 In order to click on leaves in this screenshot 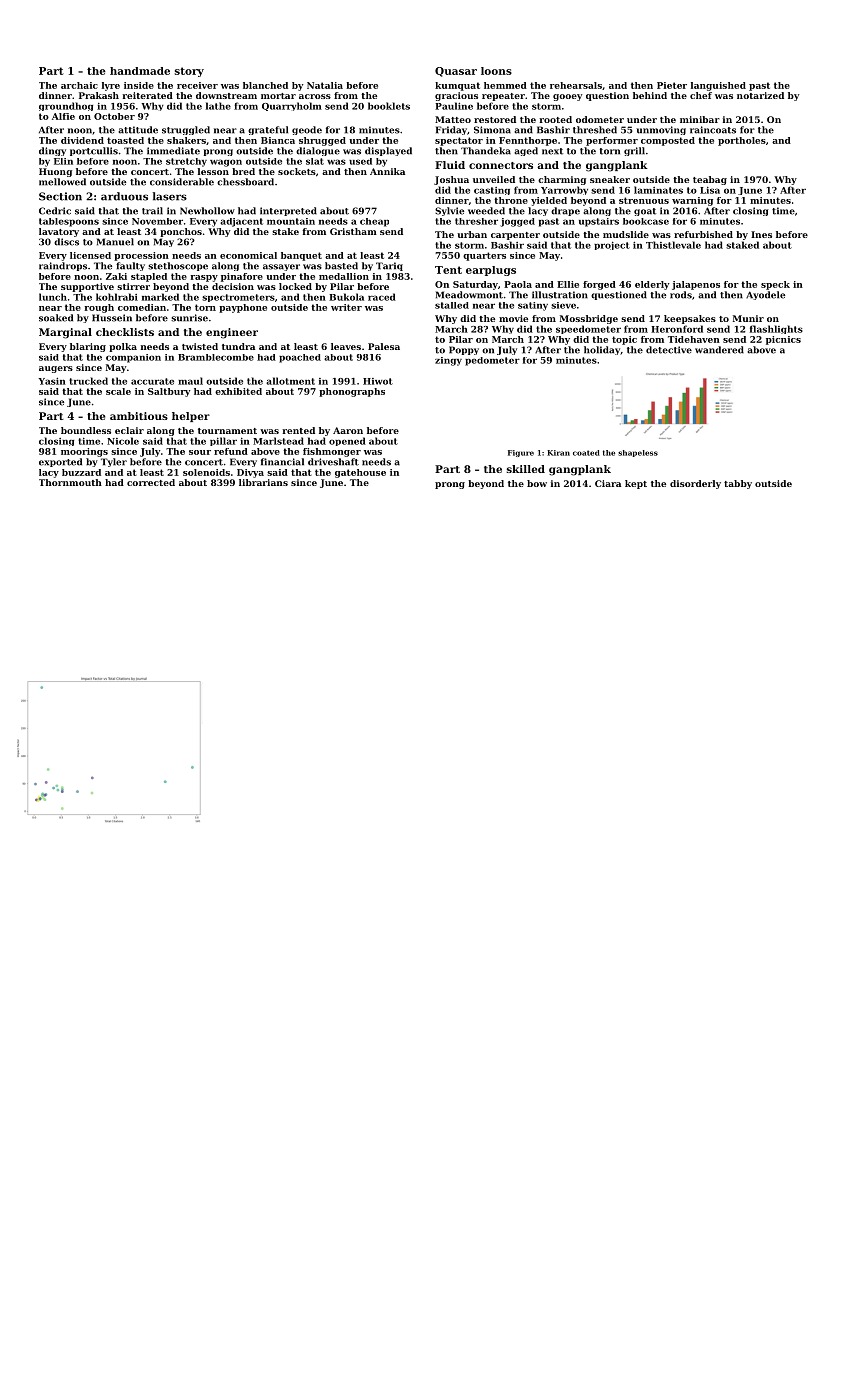, I will do `click(346, 346)`.
